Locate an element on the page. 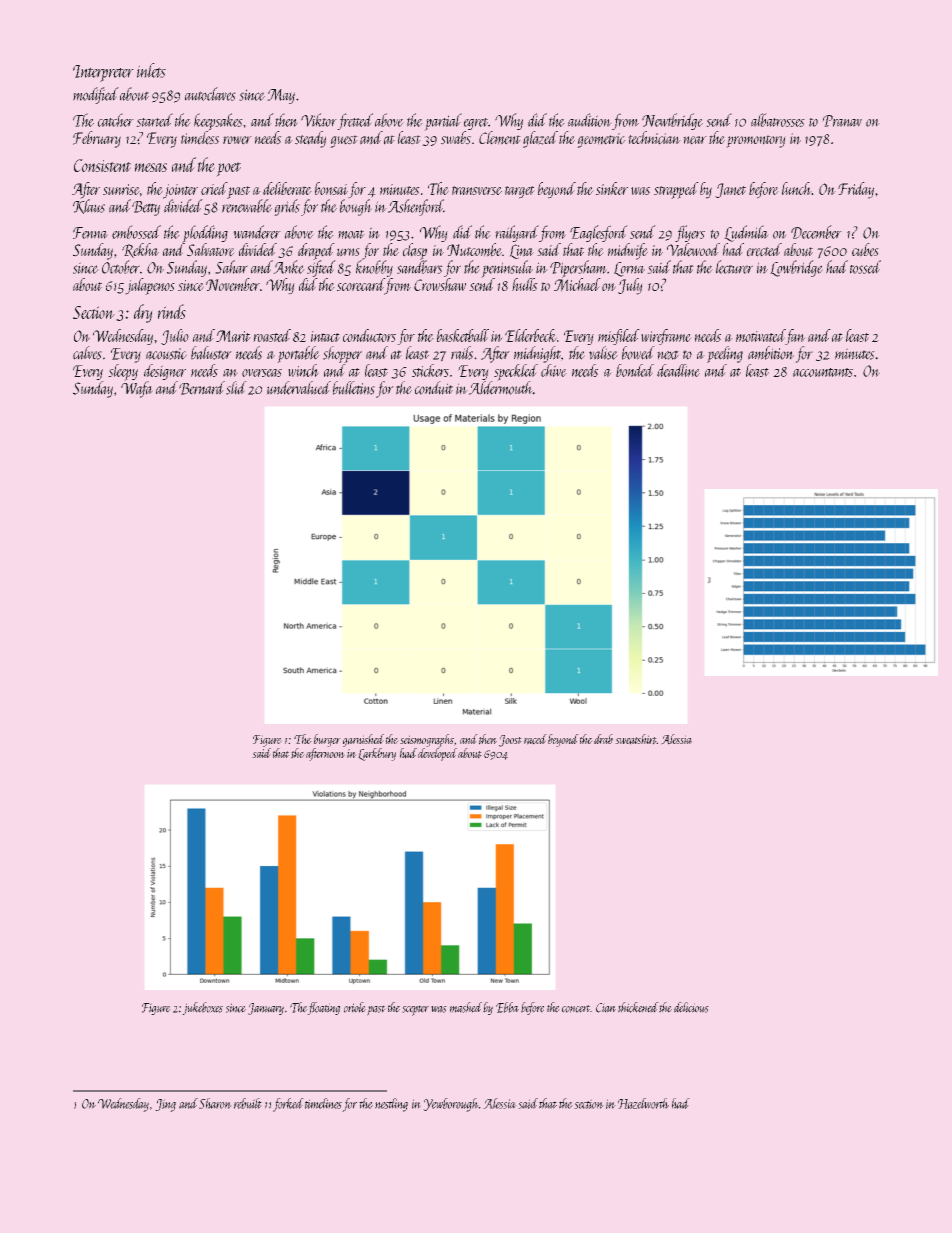  Marit is located at coordinates (233, 336).
